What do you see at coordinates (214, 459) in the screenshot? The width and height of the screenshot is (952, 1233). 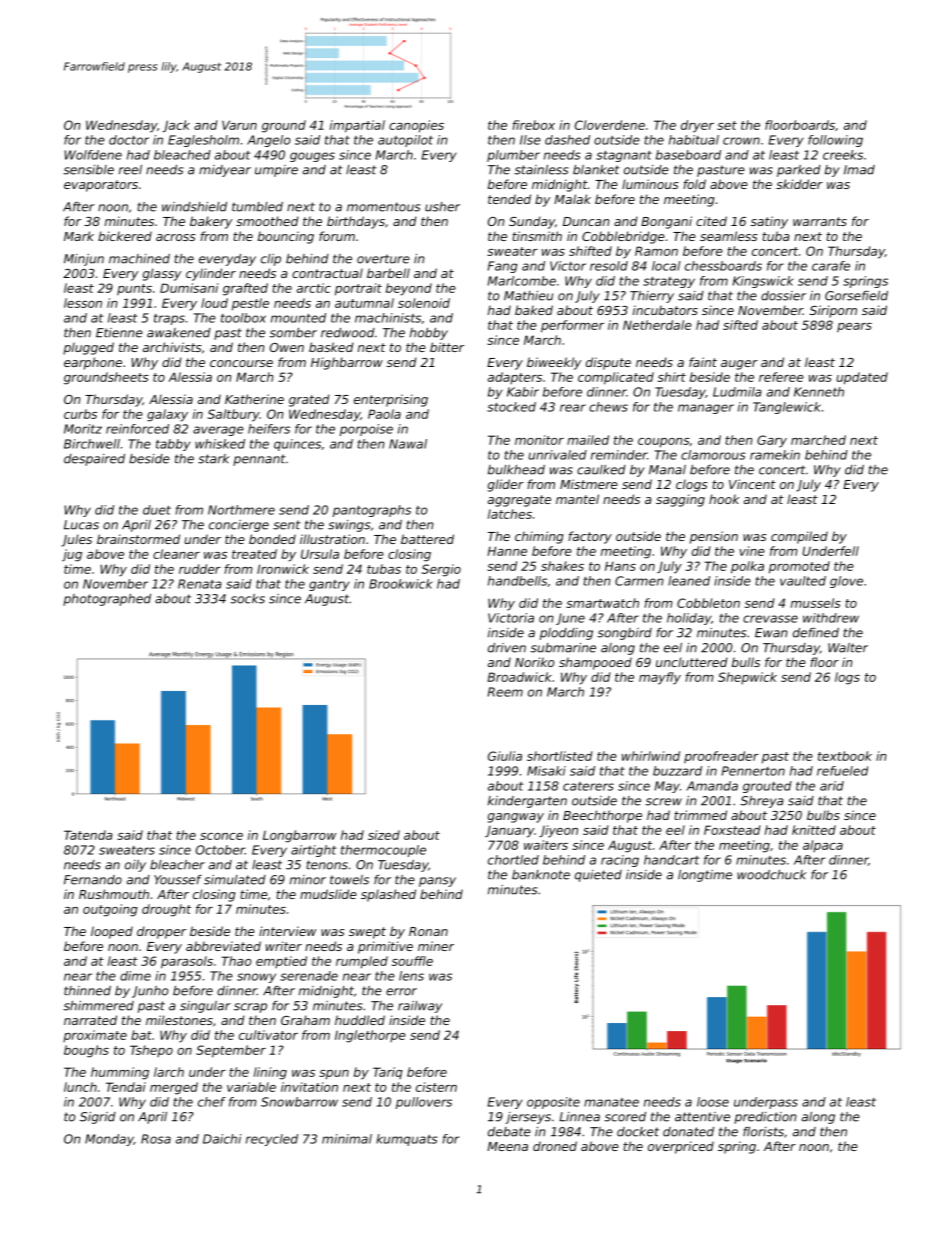 I see `stark` at bounding box center [214, 459].
